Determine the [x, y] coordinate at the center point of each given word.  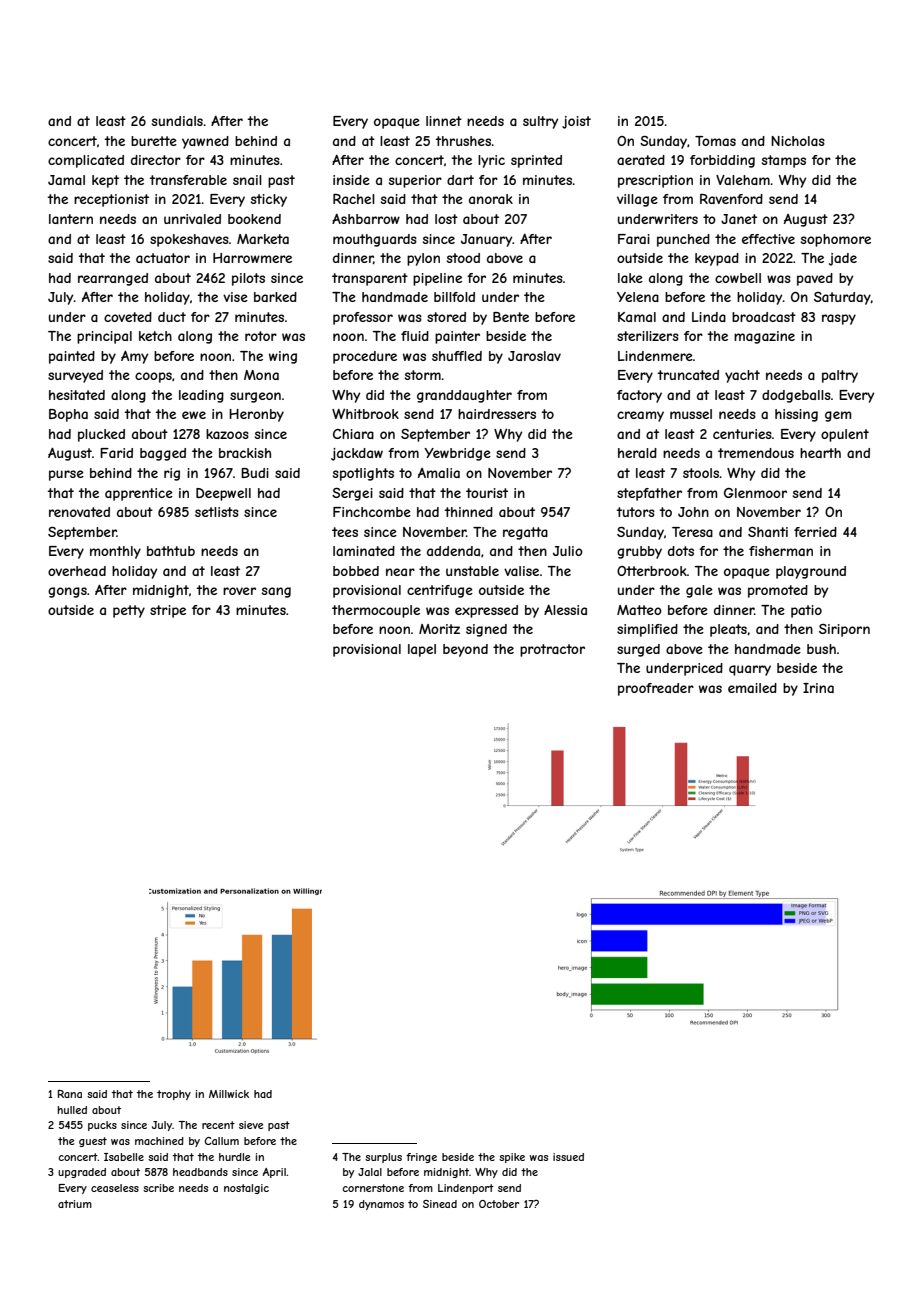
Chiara [353, 434]
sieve [251, 1125]
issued [568, 1157]
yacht [742, 376]
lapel [422, 650]
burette [154, 141]
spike [512, 1158]
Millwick [229, 1094]
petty [129, 611]
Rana [70, 1094]
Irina [818, 688]
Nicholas [798, 141]
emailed [752, 688]
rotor [261, 336]
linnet [444, 121]
